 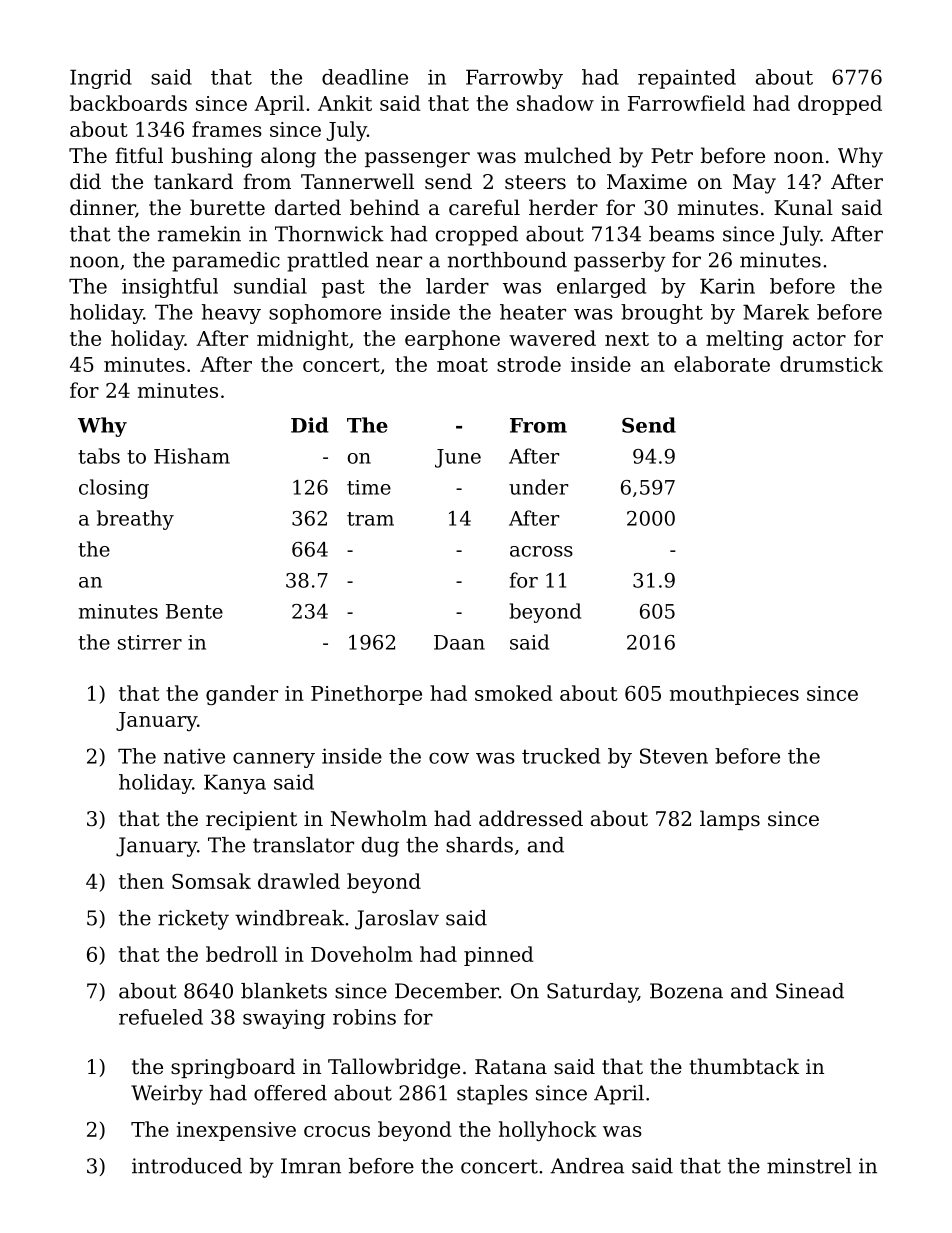 I want to click on insightful, so click(x=170, y=288).
